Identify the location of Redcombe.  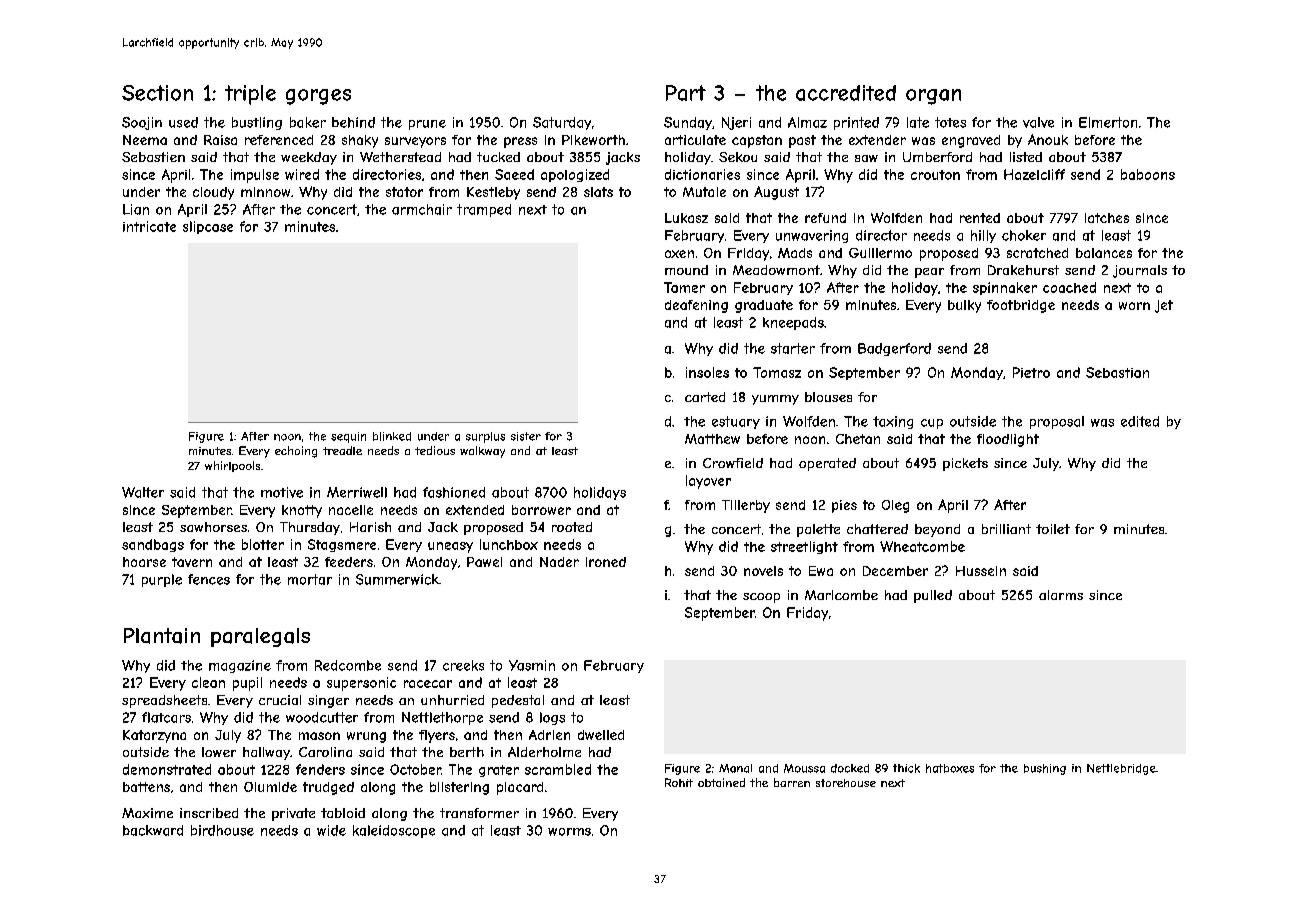
(348, 665).
